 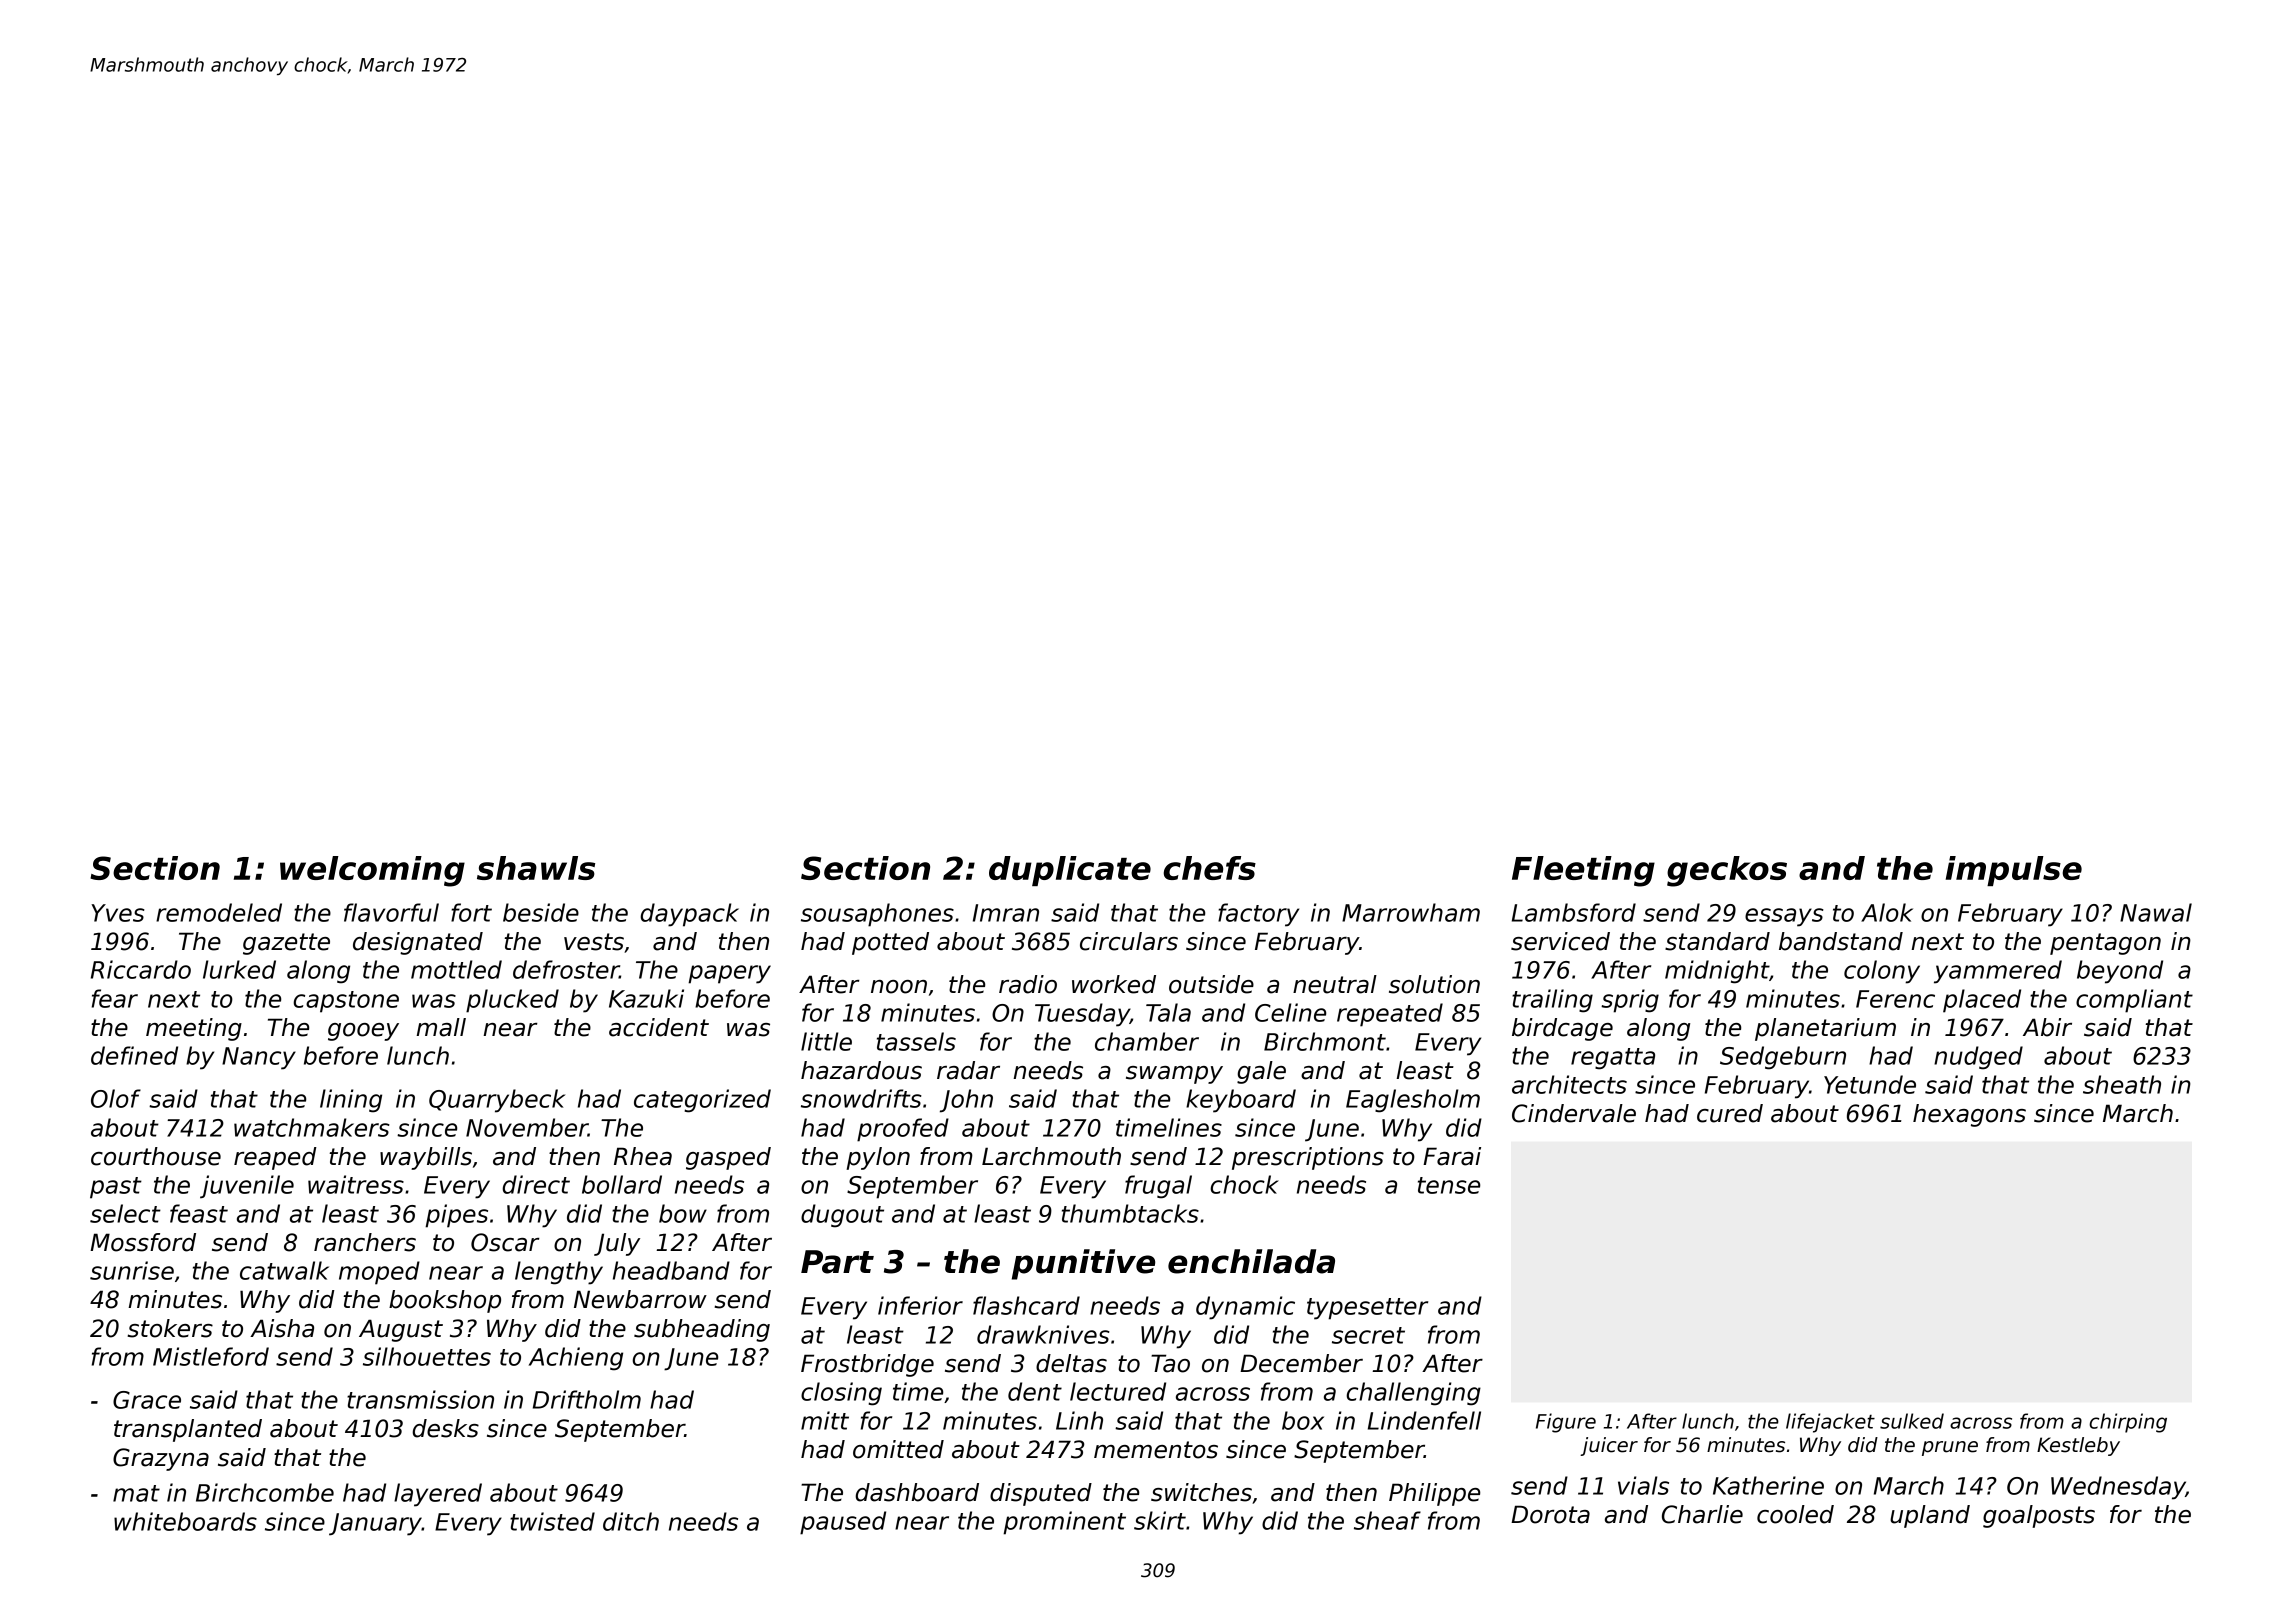 What do you see at coordinates (1303, 1420) in the screenshot?
I see `box` at bounding box center [1303, 1420].
